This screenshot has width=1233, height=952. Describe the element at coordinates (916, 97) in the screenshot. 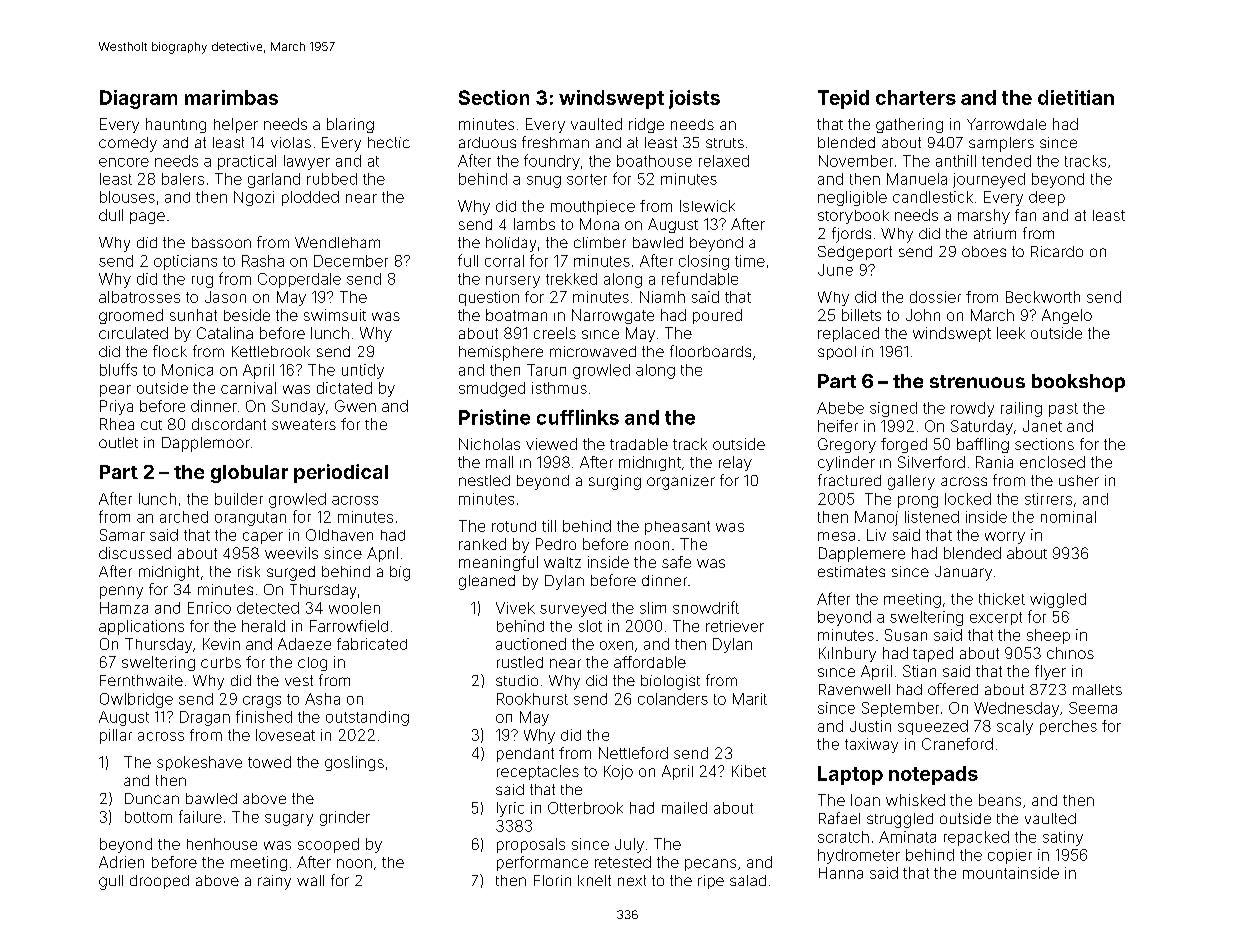

I see `charters` at that location.
